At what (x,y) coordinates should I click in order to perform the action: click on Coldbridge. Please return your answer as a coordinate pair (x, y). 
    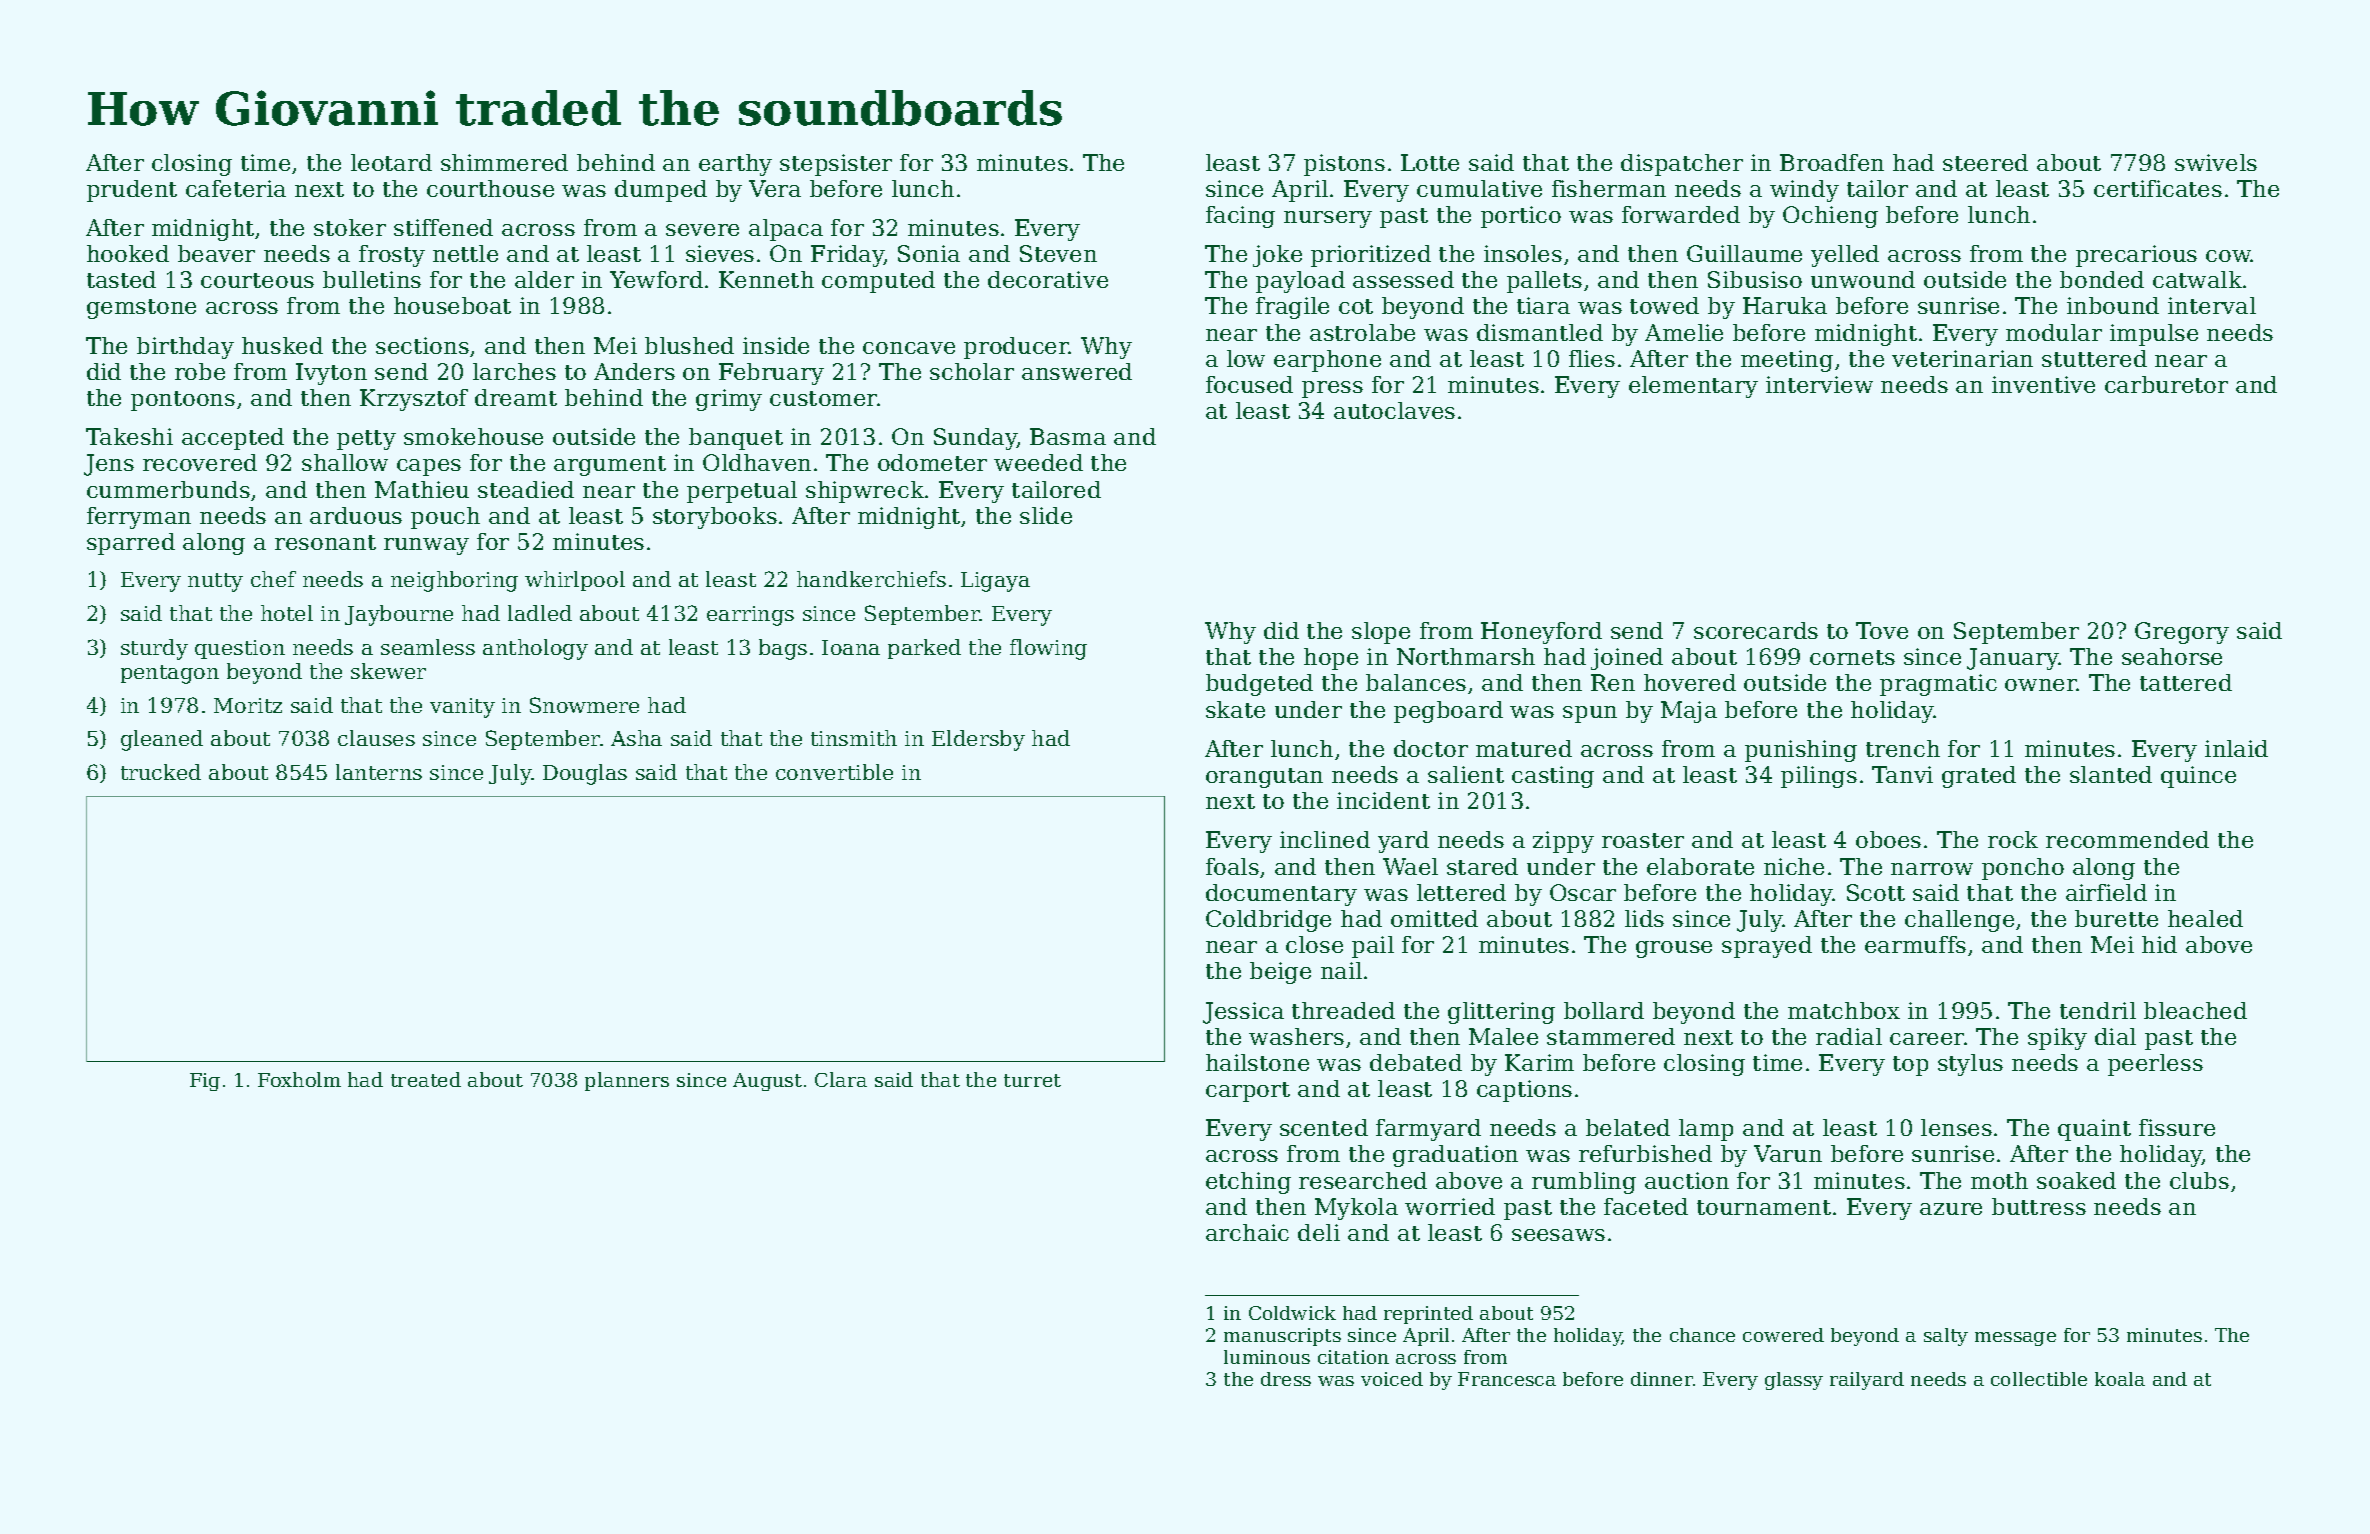
    Looking at the image, I should click on (1268, 921).
